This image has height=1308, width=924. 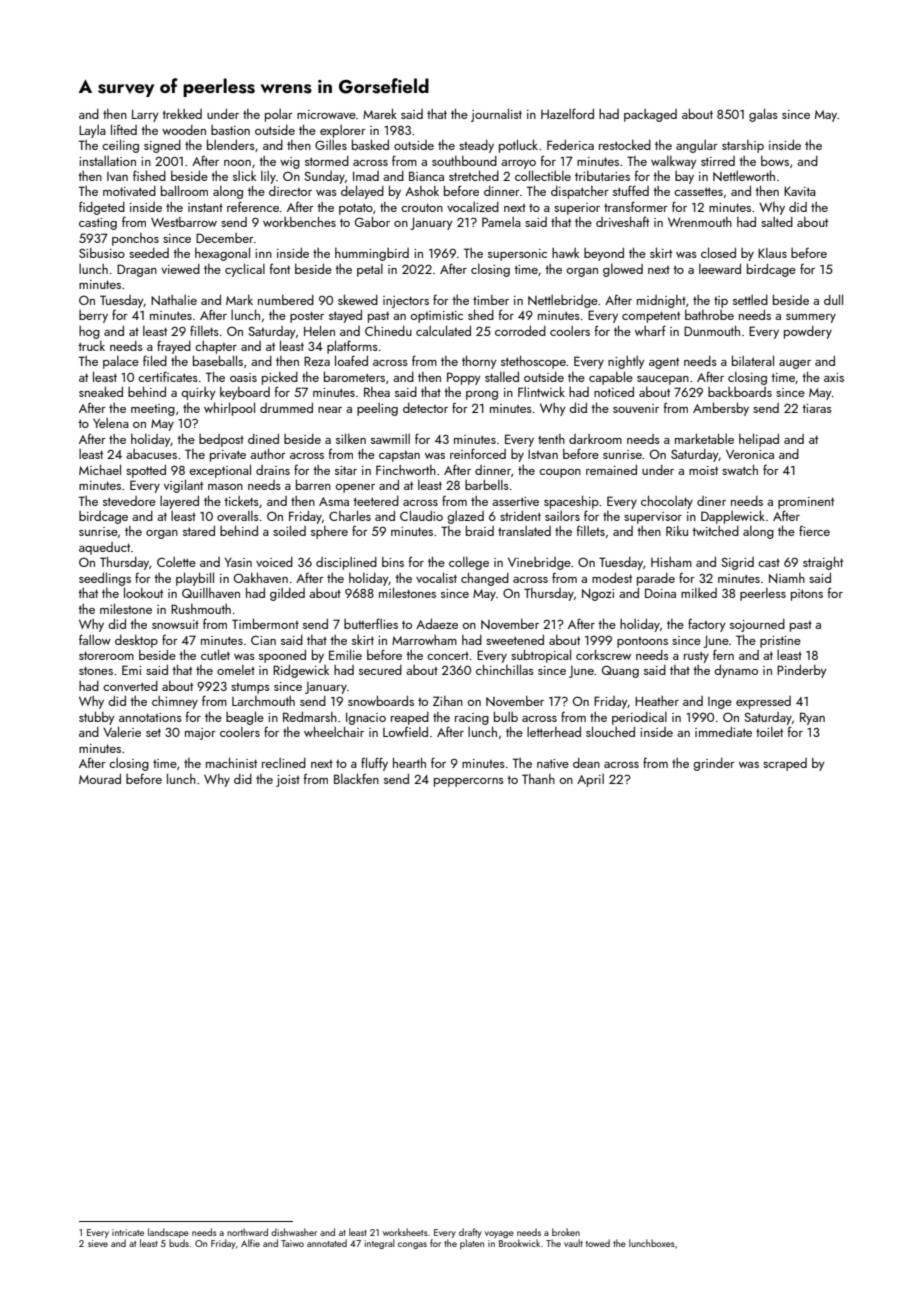 I want to click on petal, so click(x=370, y=270).
